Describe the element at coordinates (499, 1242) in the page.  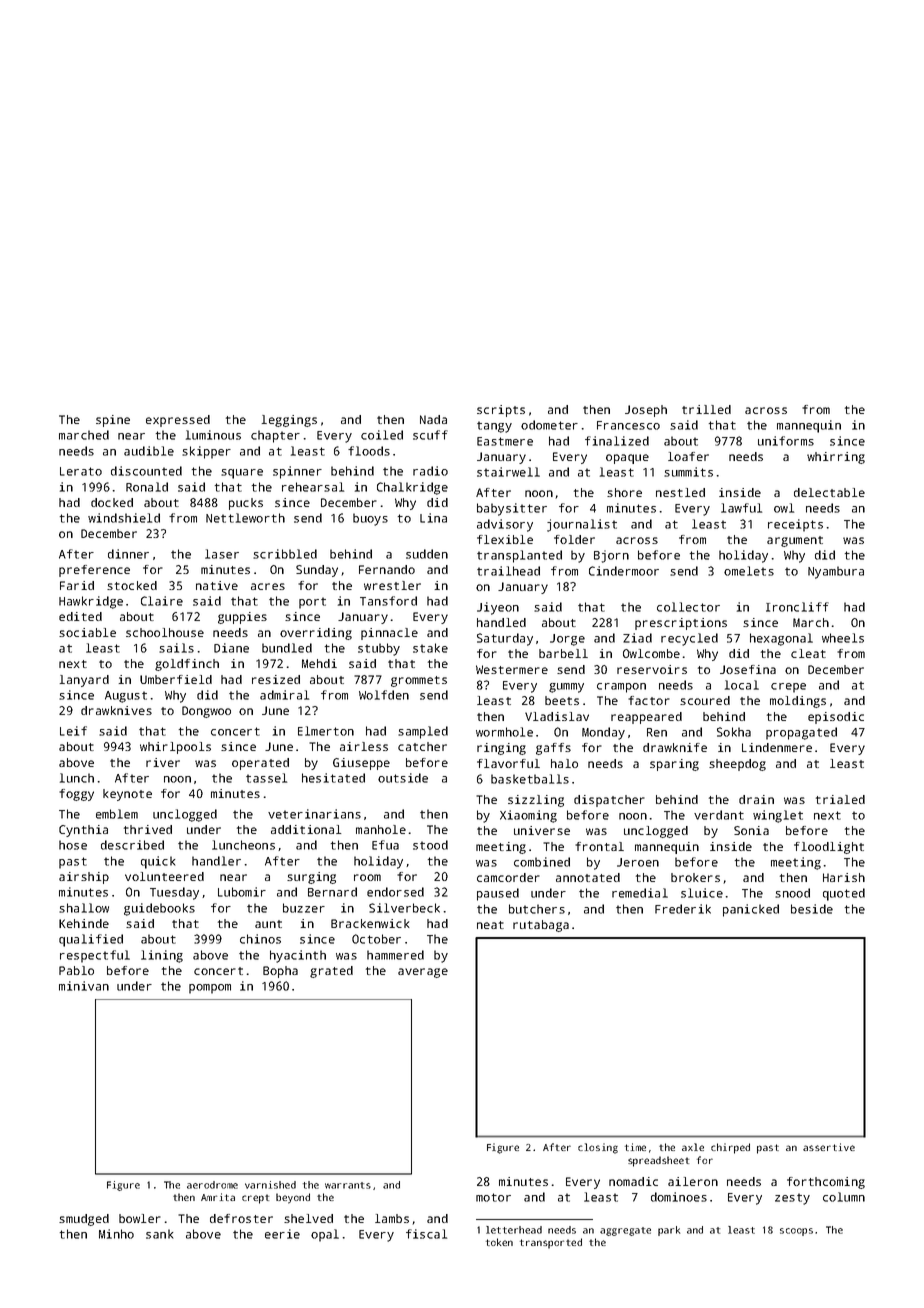
I see `token` at that location.
